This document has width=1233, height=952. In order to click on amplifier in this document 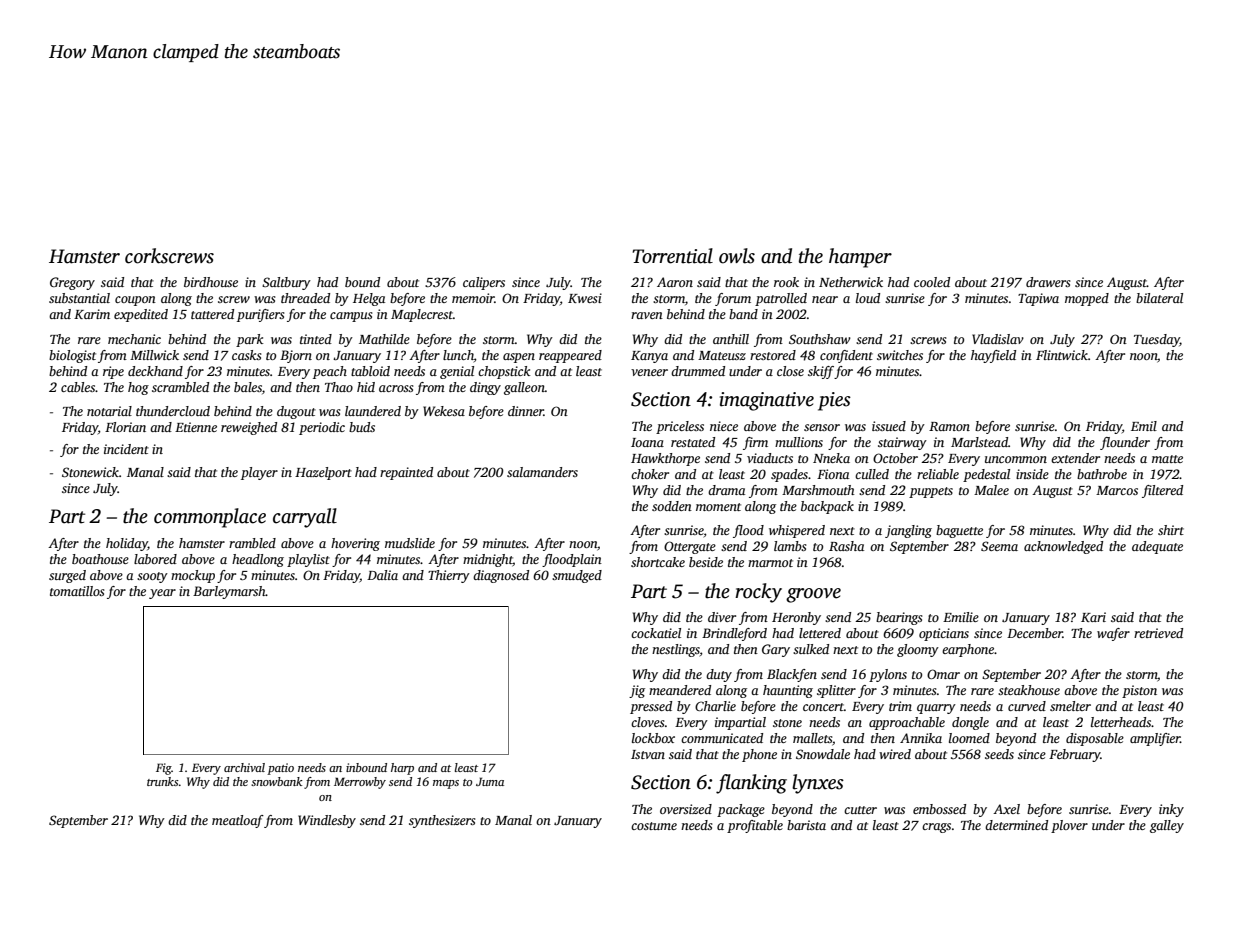, I will do `click(1155, 739)`.
